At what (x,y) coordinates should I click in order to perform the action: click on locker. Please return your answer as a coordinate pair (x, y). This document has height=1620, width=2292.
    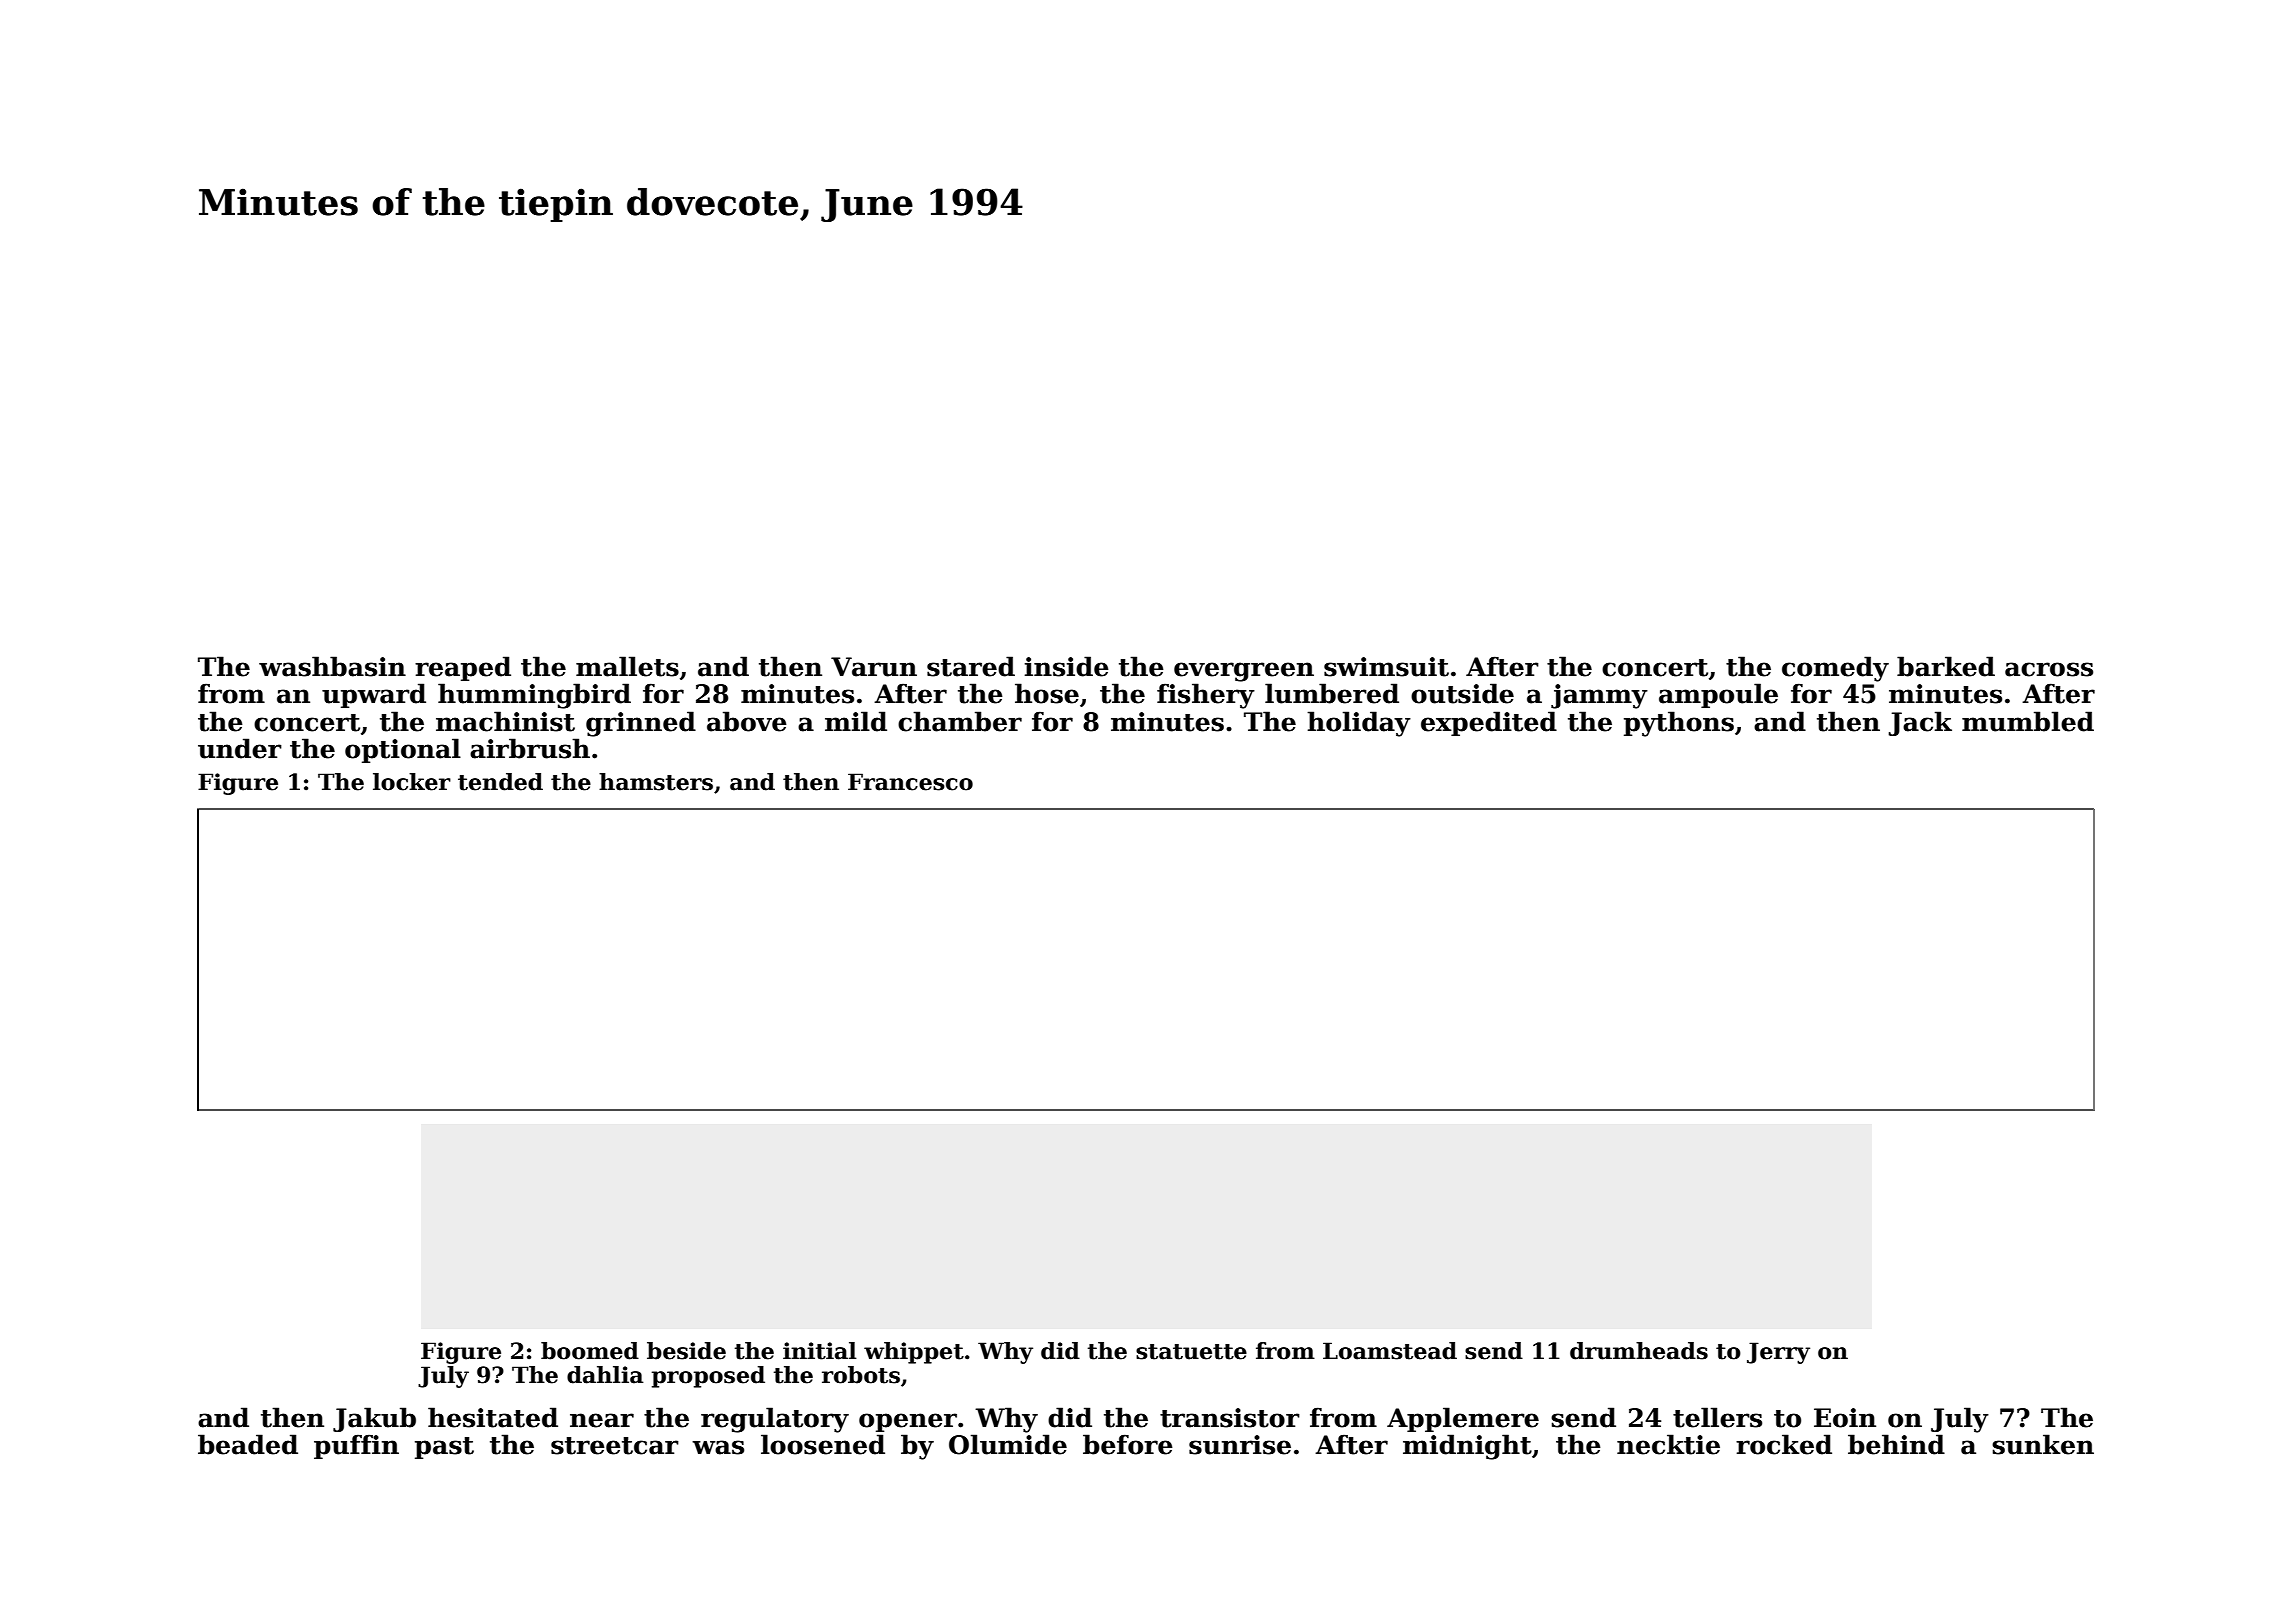
    Looking at the image, I should click on (412, 782).
